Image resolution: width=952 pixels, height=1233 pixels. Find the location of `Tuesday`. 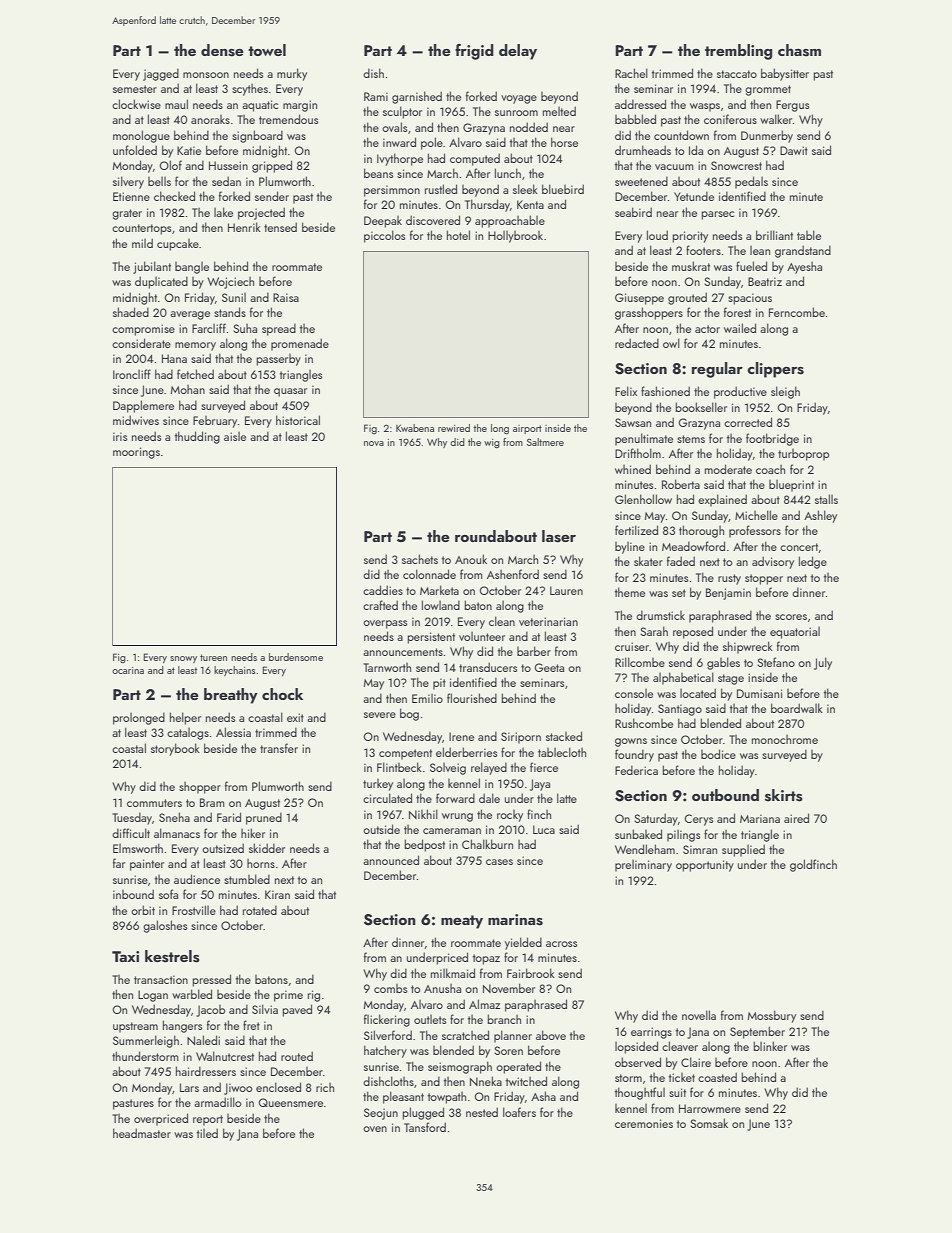

Tuesday is located at coordinates (132, 818).
